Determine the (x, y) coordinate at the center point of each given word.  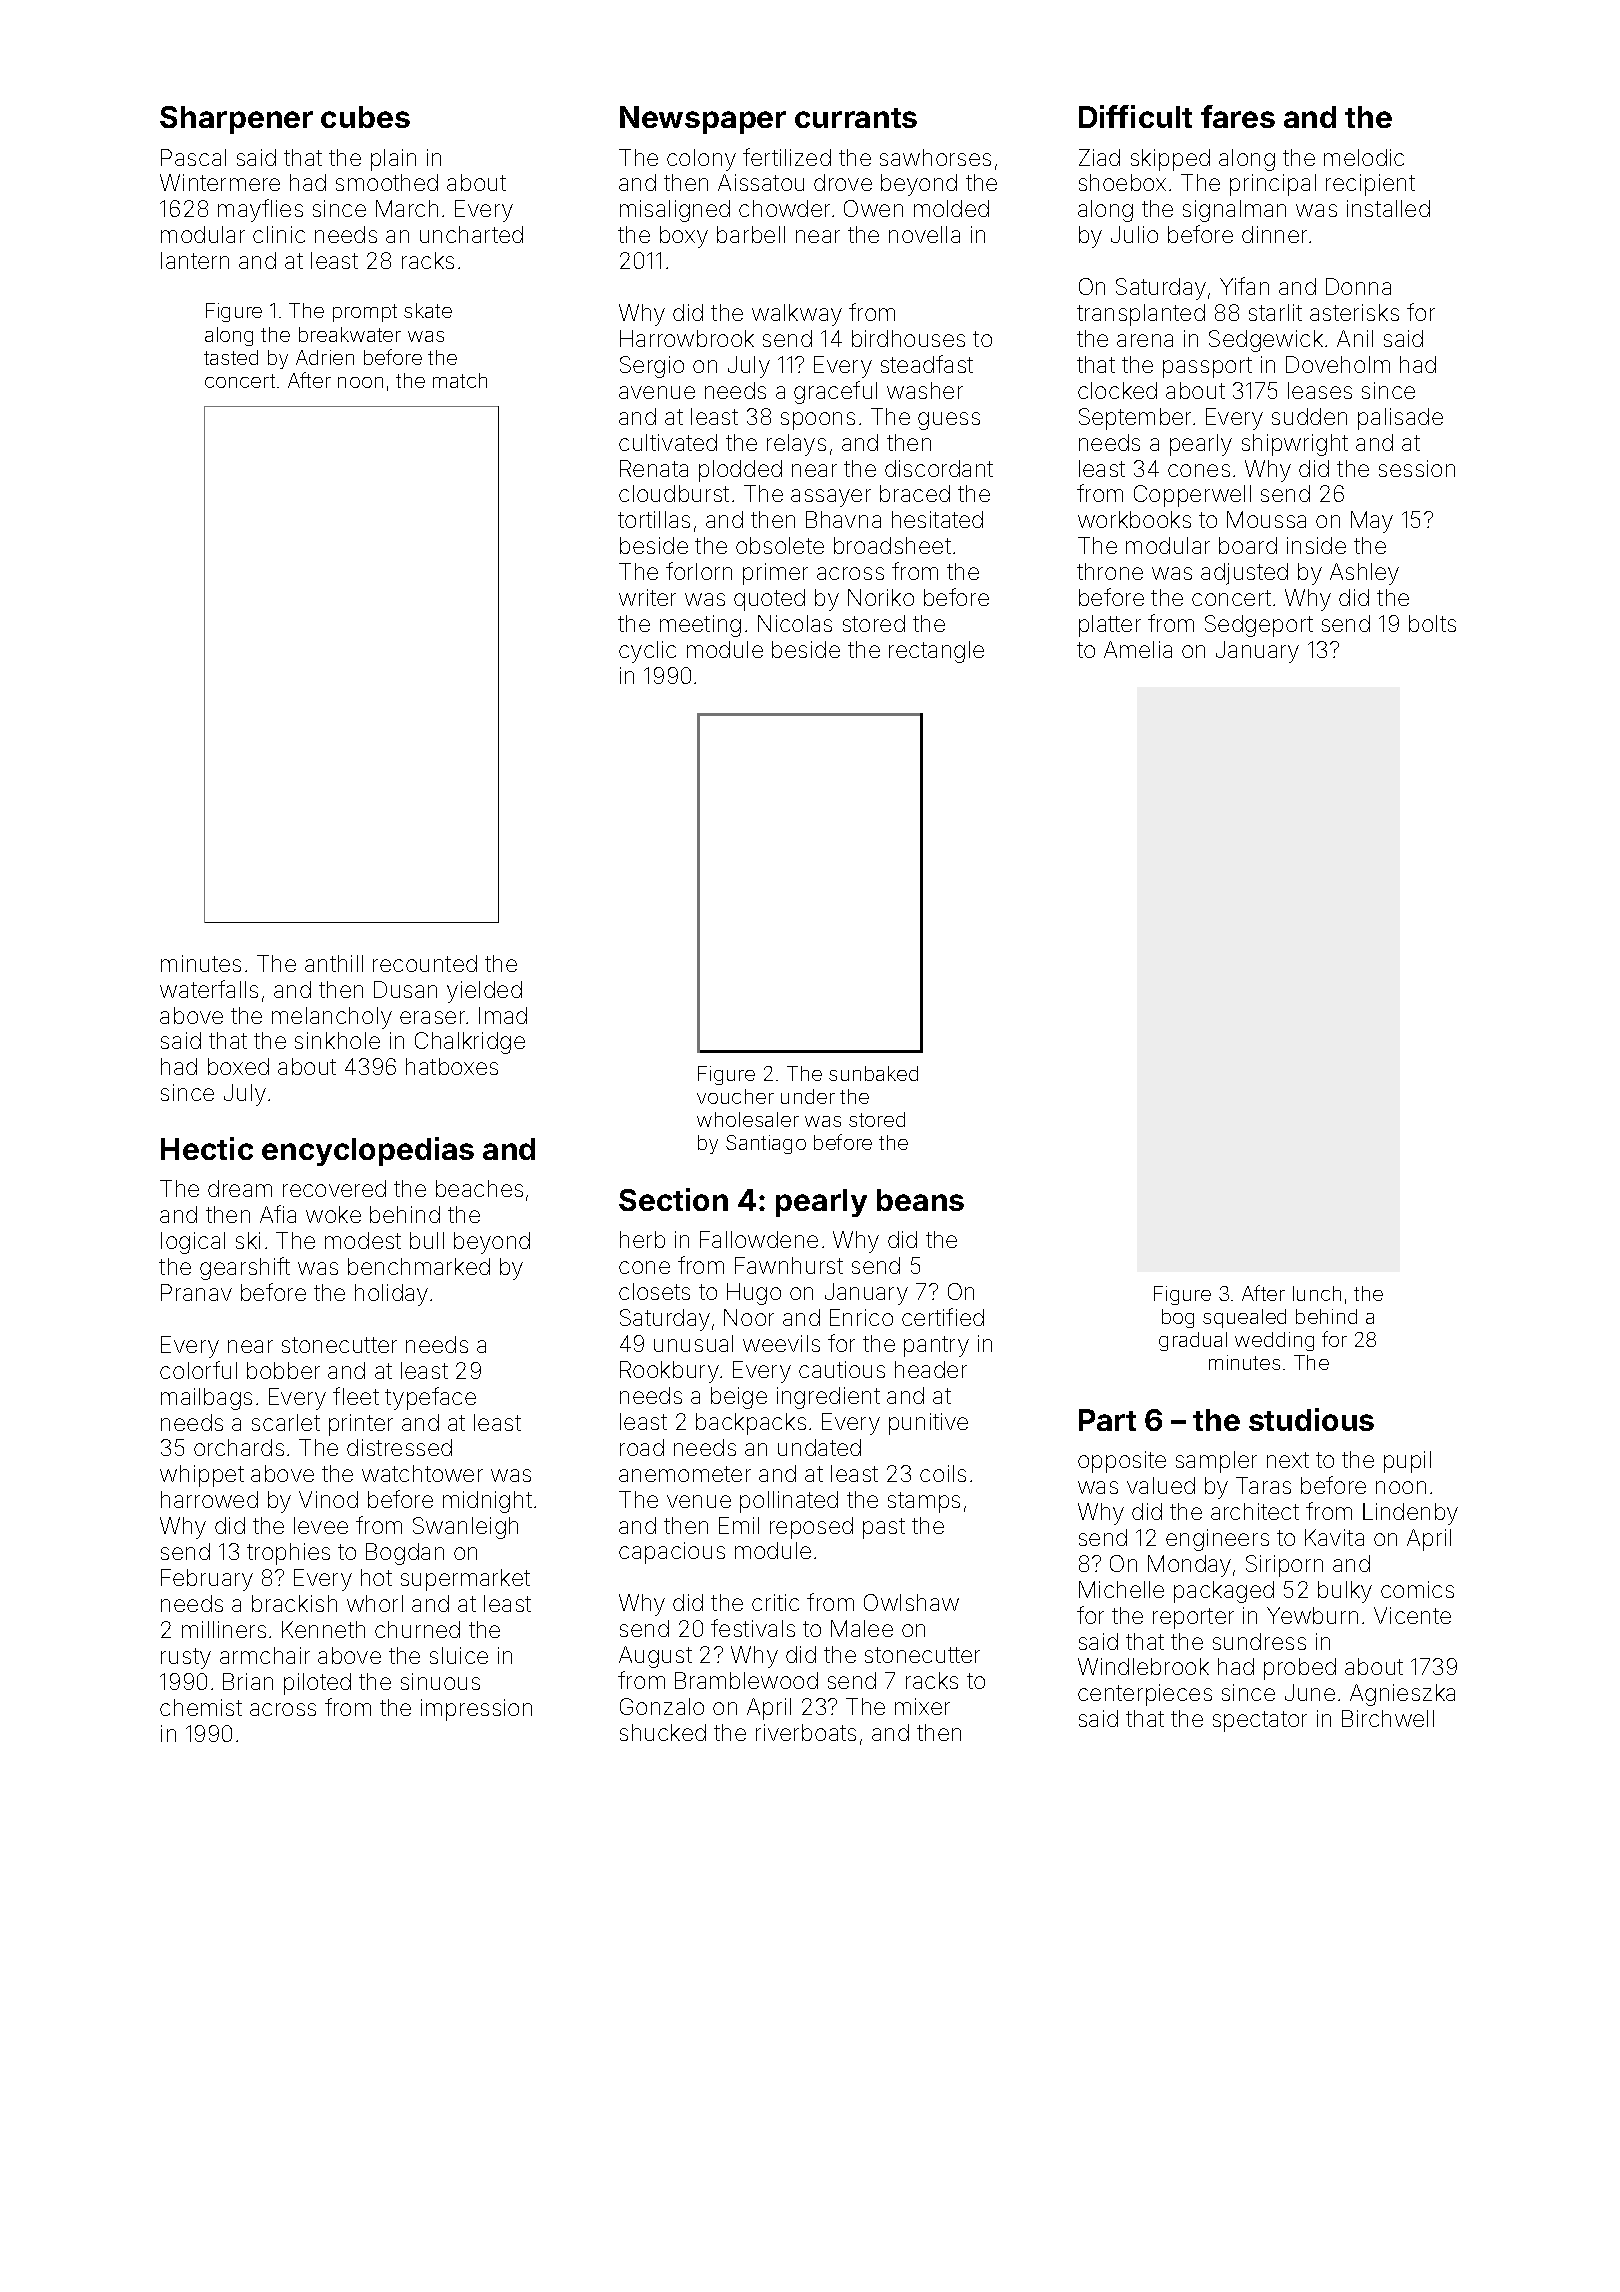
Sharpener (236, 120)
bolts (1432, 623)
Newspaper (703, 120)
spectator (1260, 1721)
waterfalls (209, 989)
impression (476, 1710)
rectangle (936, 652)
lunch (1317, 1293)
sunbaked (873, 1073)
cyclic (647, 652)
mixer (922, 1706)
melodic (1364, 157)
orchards (239, 1447)
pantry (936, 1346)
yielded (484, 992)
